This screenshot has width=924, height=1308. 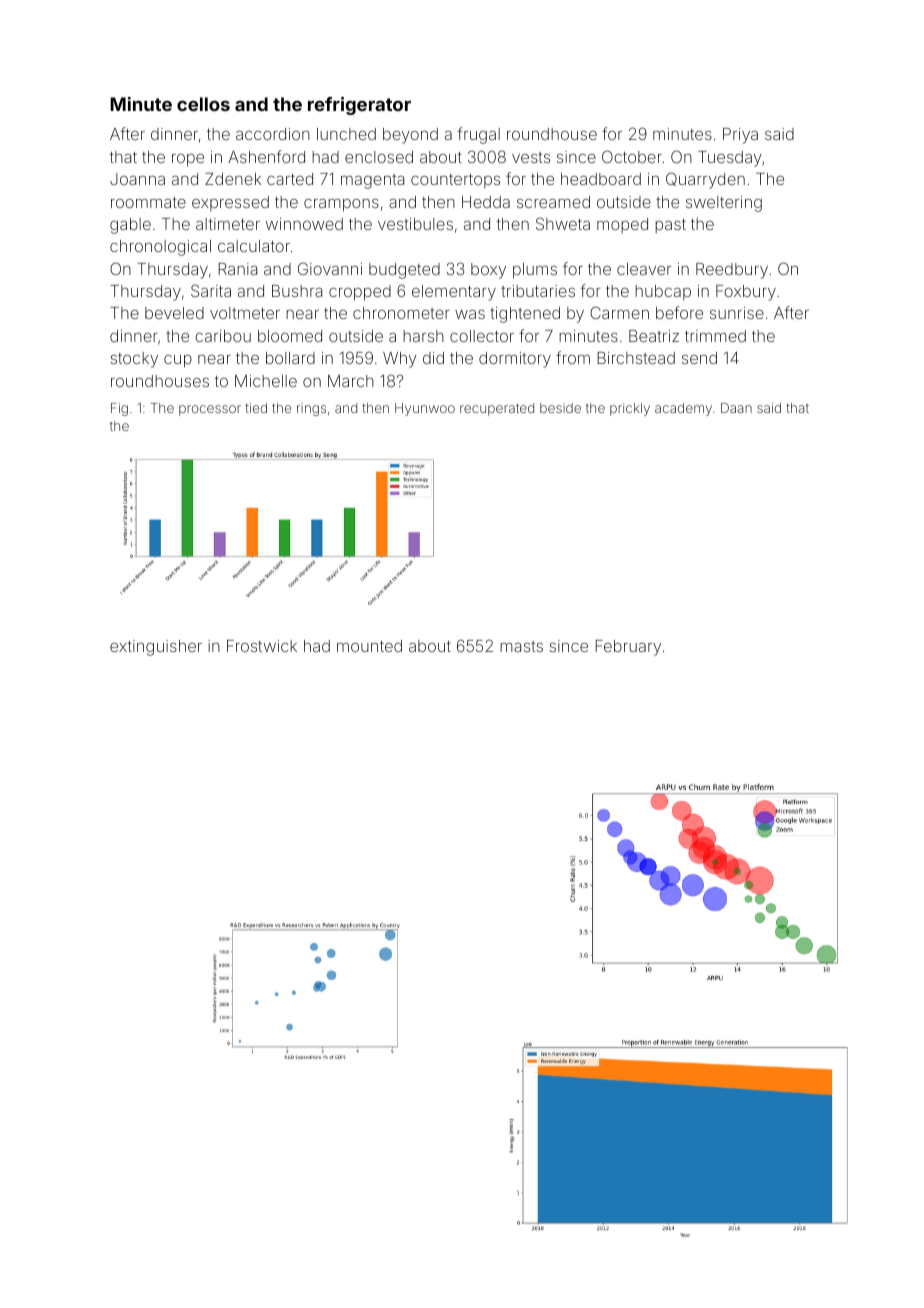 What do you see at coordinates (341, 205) in the screenshot?
I see `crampons` at bounding box center [341, 205].
